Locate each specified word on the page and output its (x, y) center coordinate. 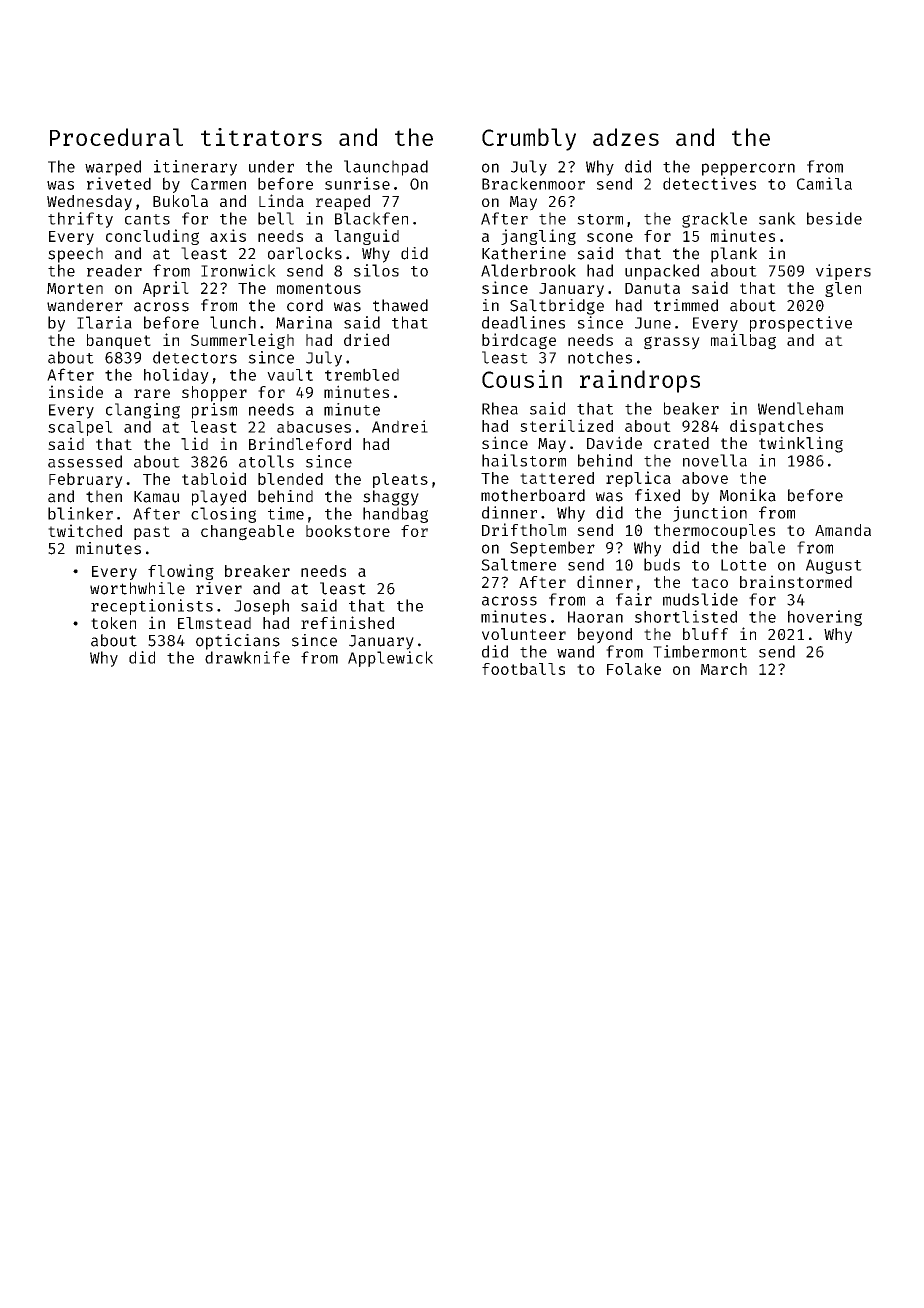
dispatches (776, 427)
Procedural (116, 137)
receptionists (152, 607)
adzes (626, 137)
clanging (143, 411)
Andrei (400, 426)
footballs (523, 669)
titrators (261, 137)
